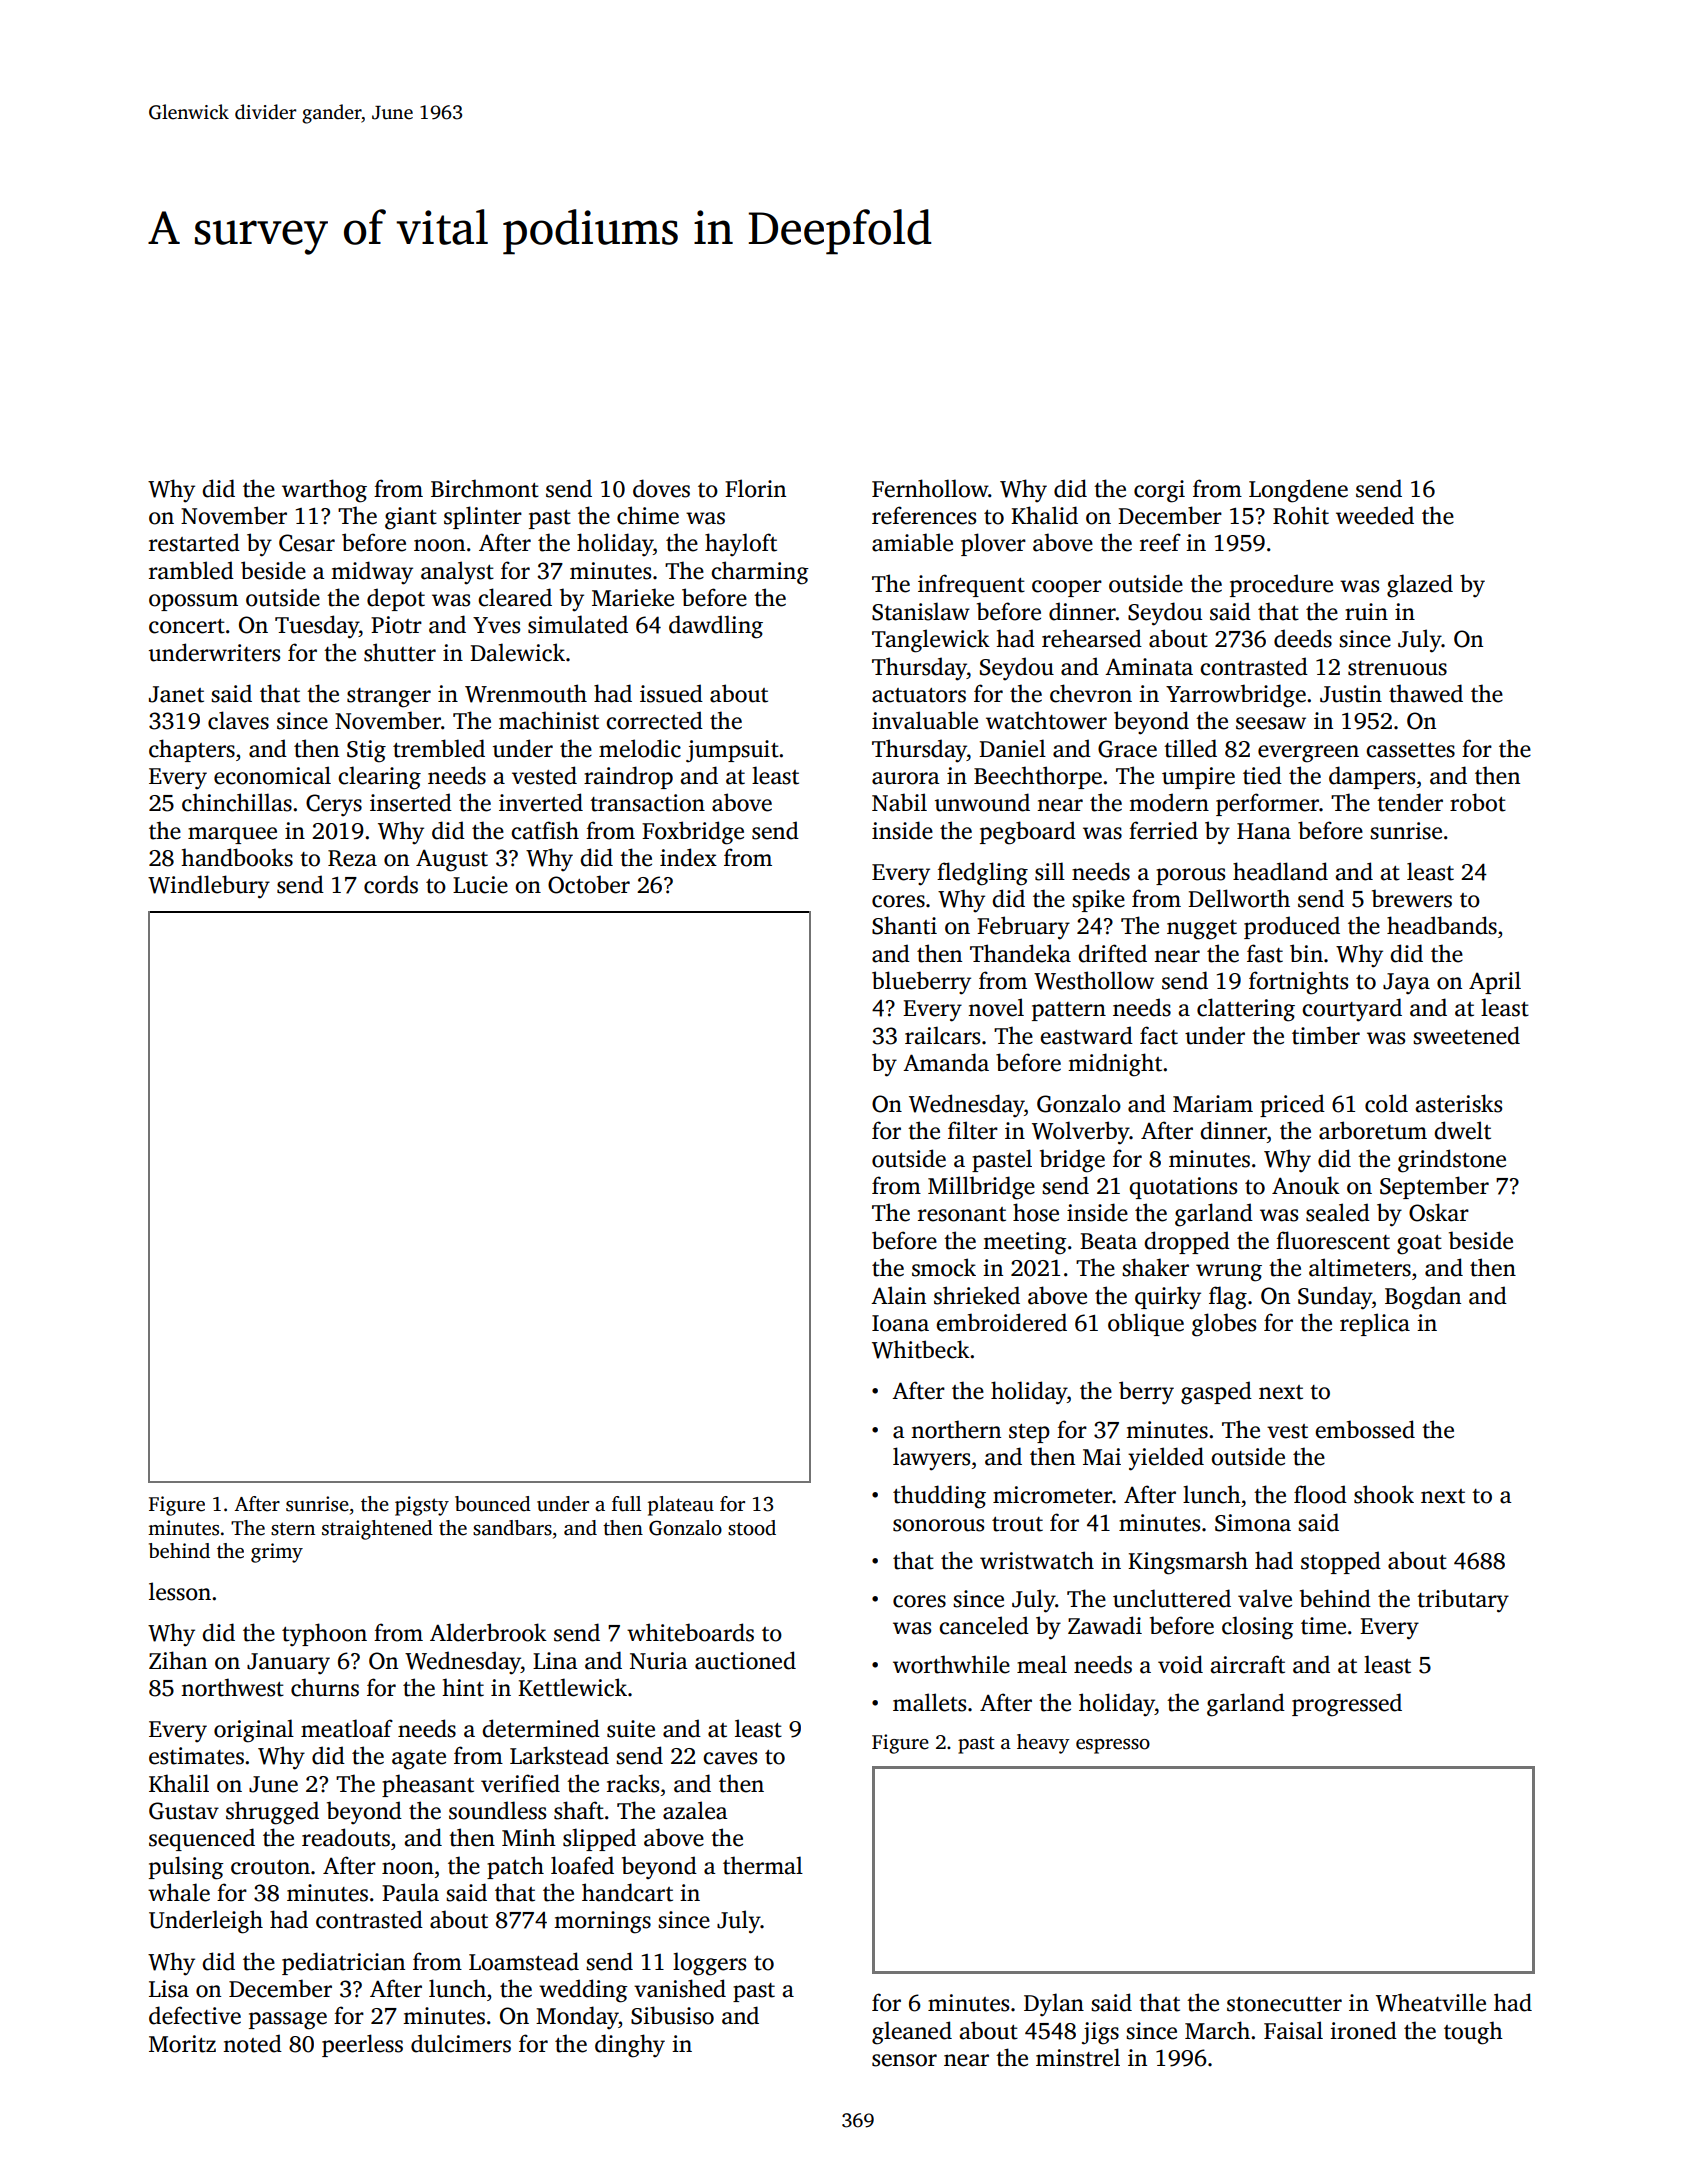 This screenshot has width=1683, height=2178. What do you see at coordinates (1365, 1429) in the screenshot?
I see `embossed` at bounding box center [1365, 1429].
